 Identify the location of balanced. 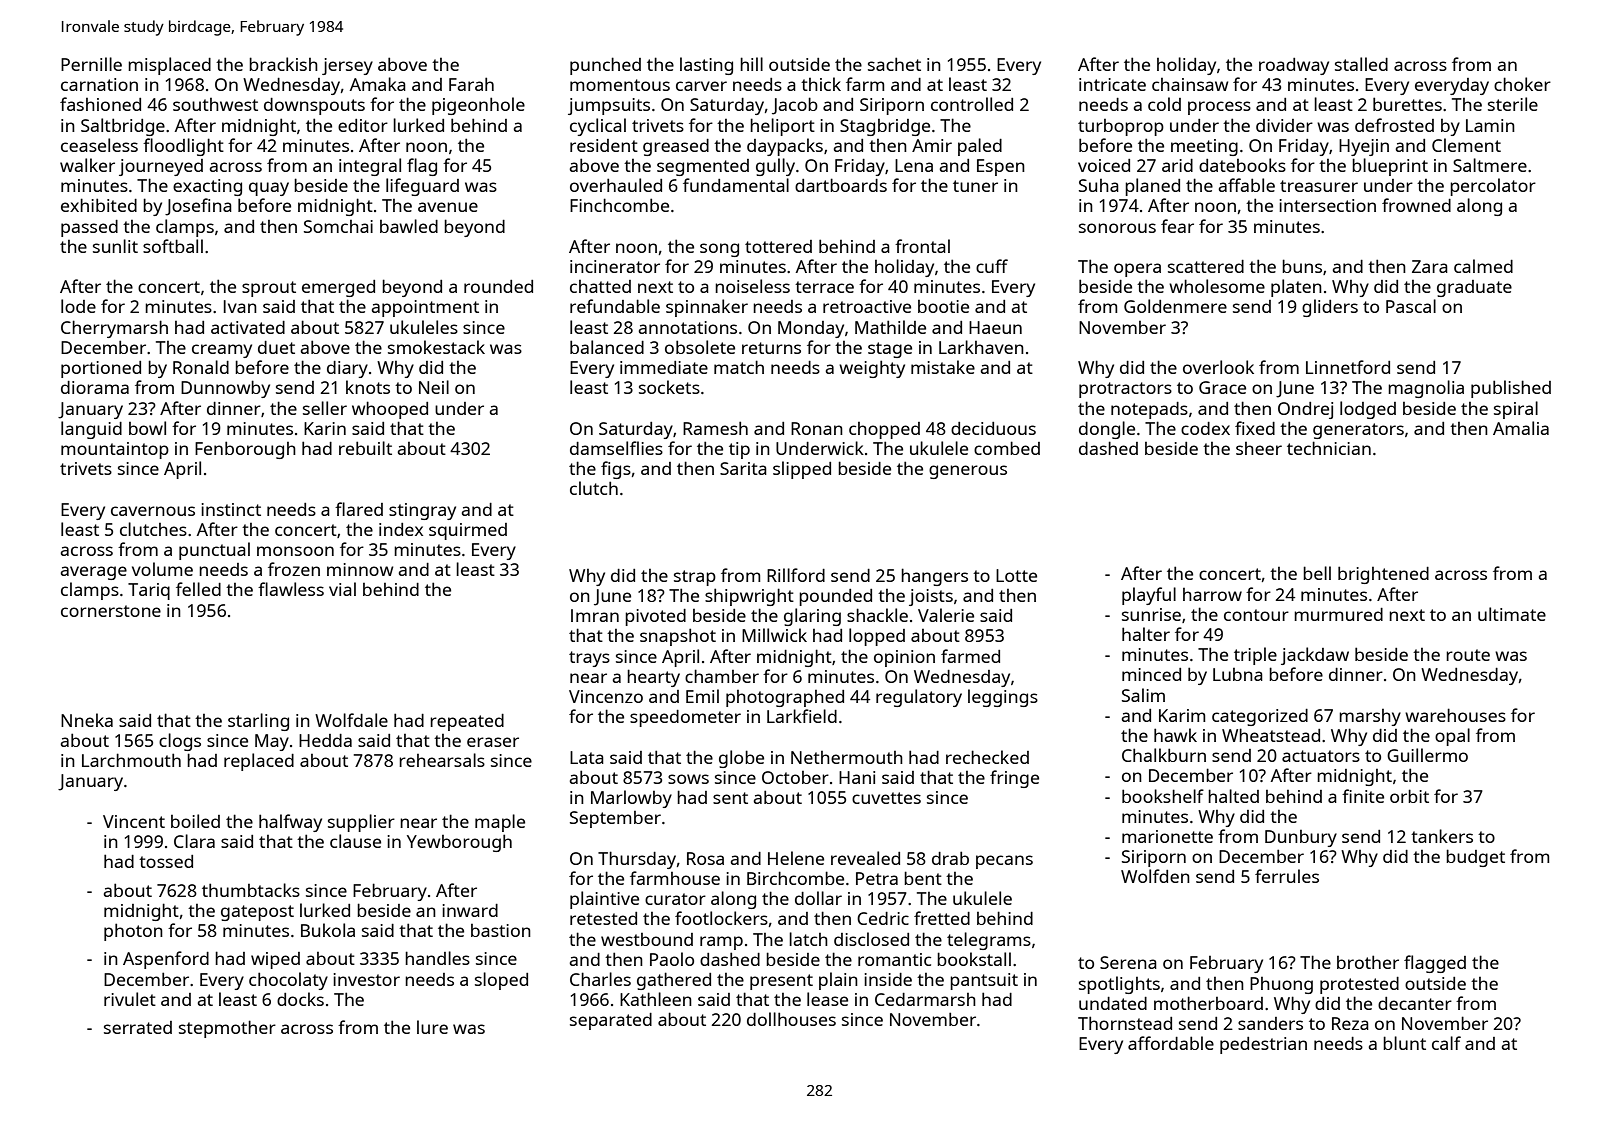
(607, 347).
